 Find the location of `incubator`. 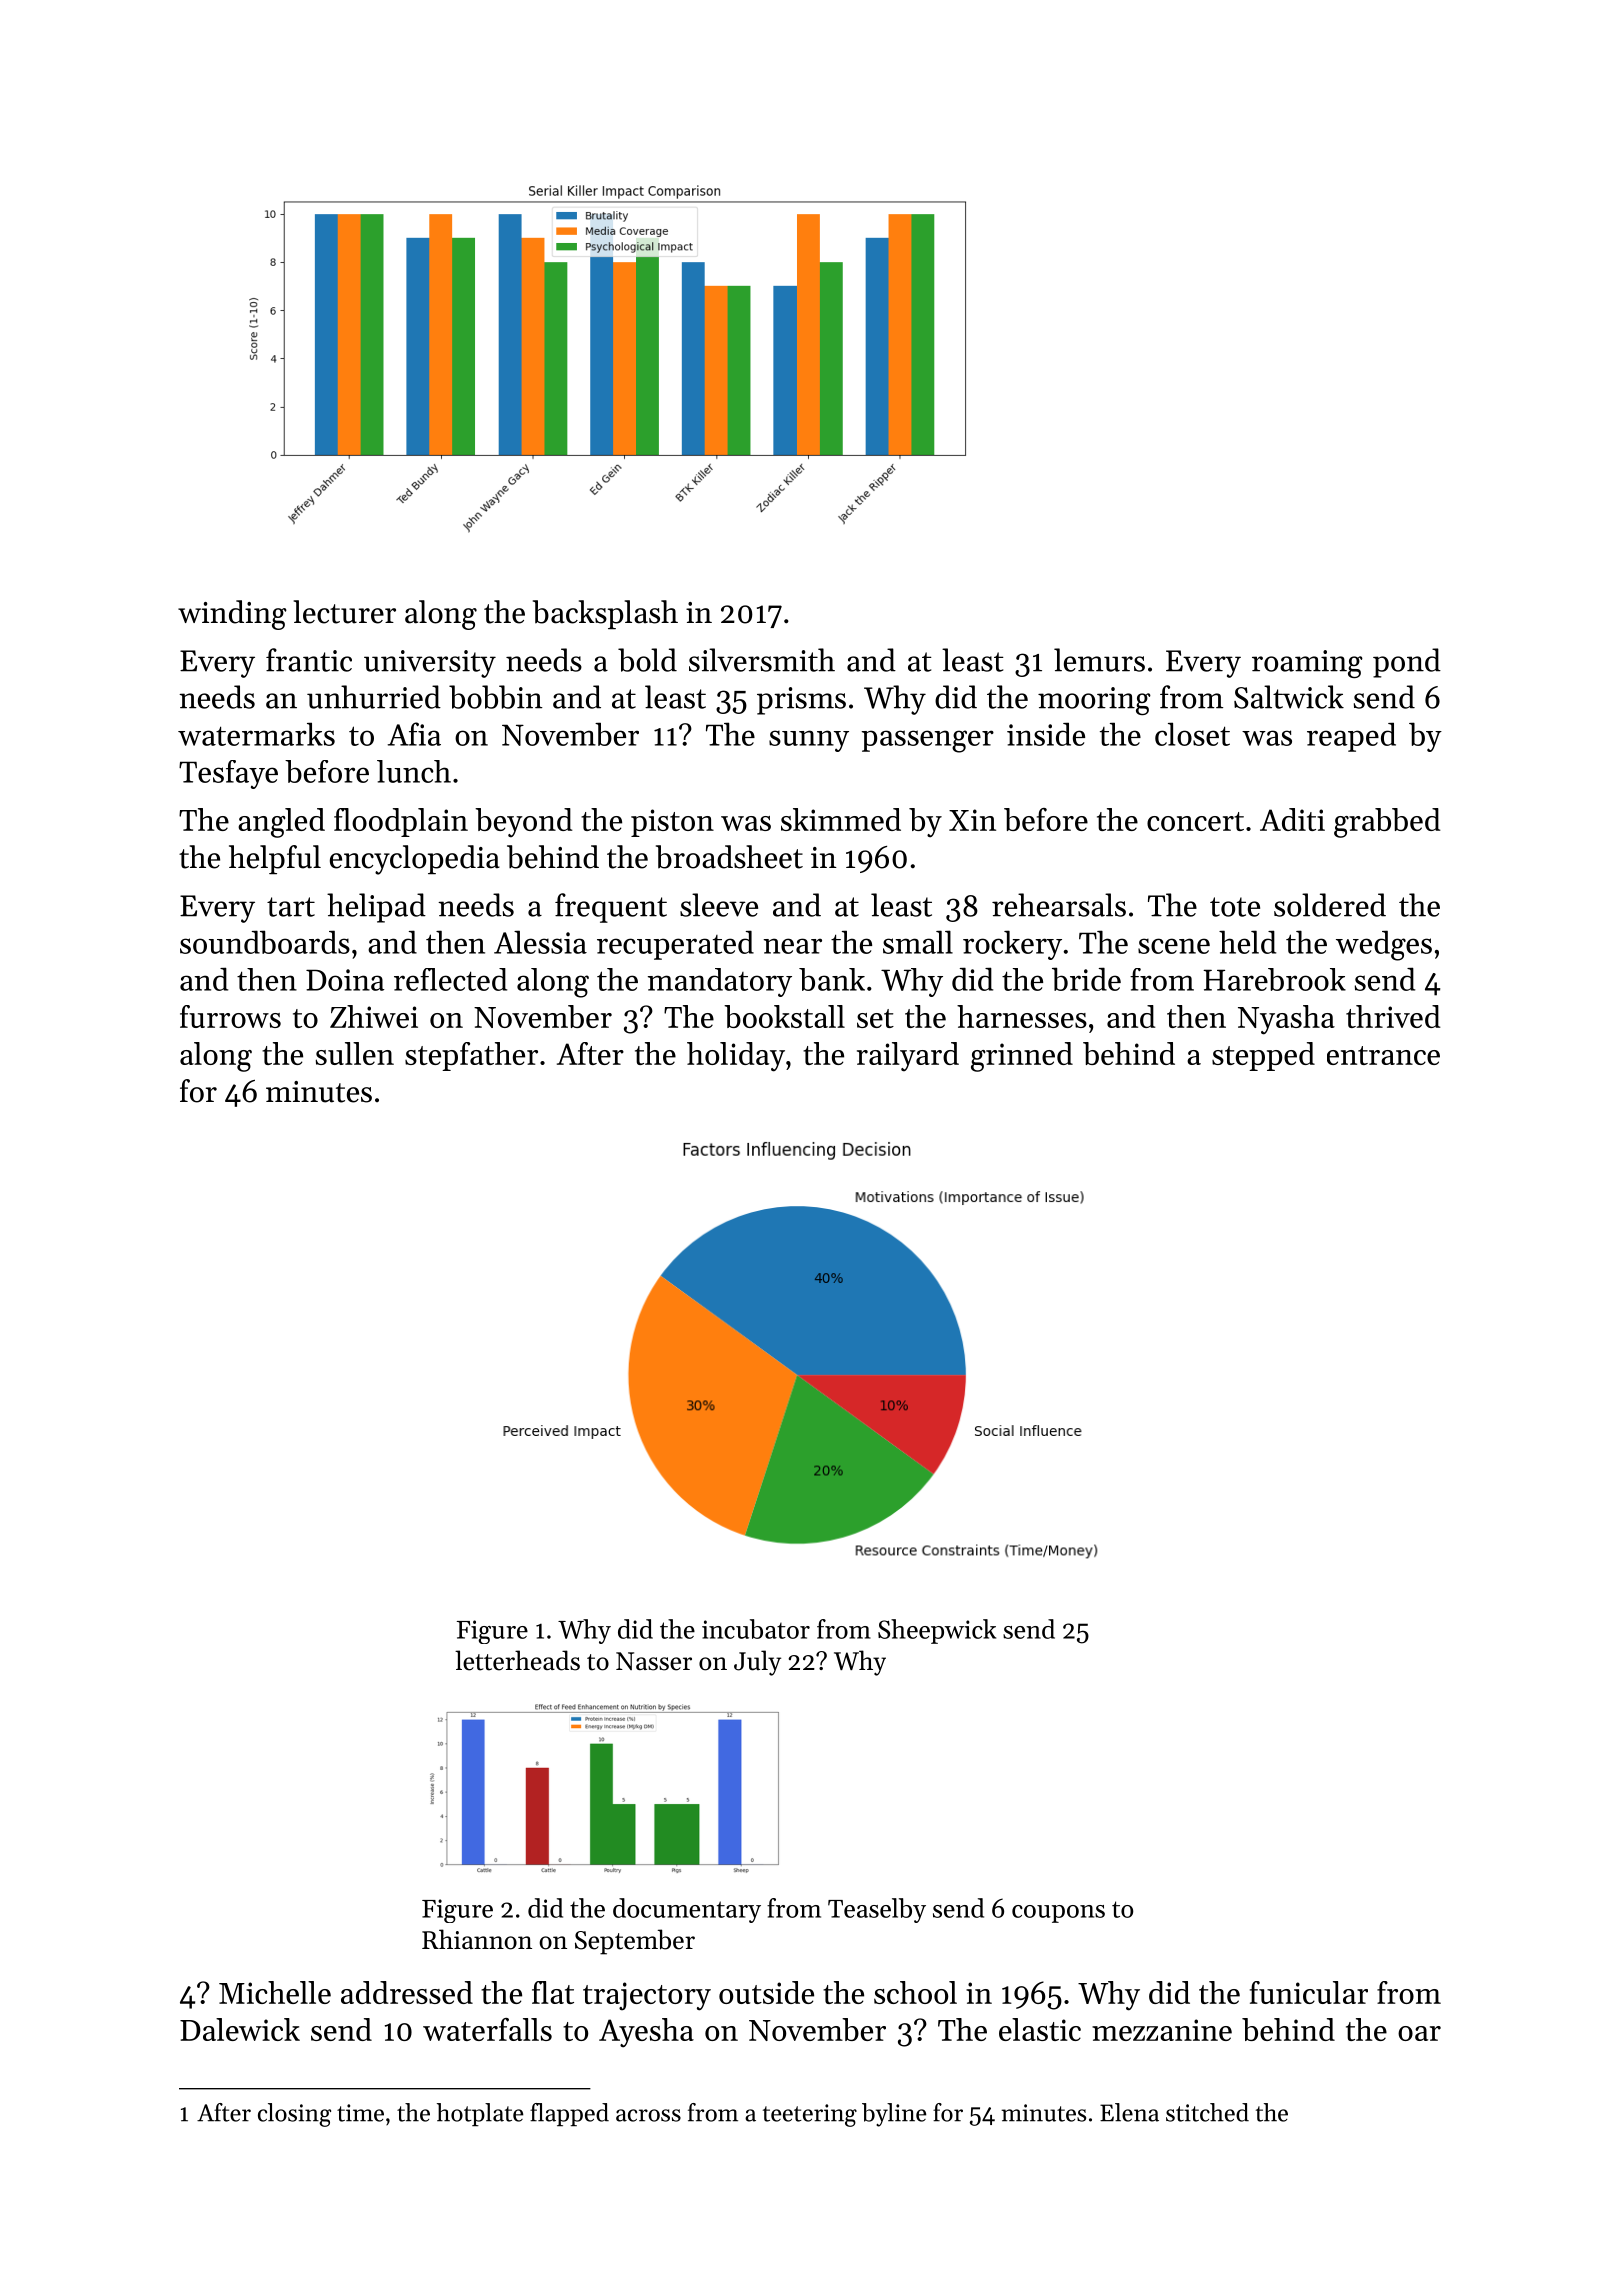

incubator is located at coordinates (756, 1629).
